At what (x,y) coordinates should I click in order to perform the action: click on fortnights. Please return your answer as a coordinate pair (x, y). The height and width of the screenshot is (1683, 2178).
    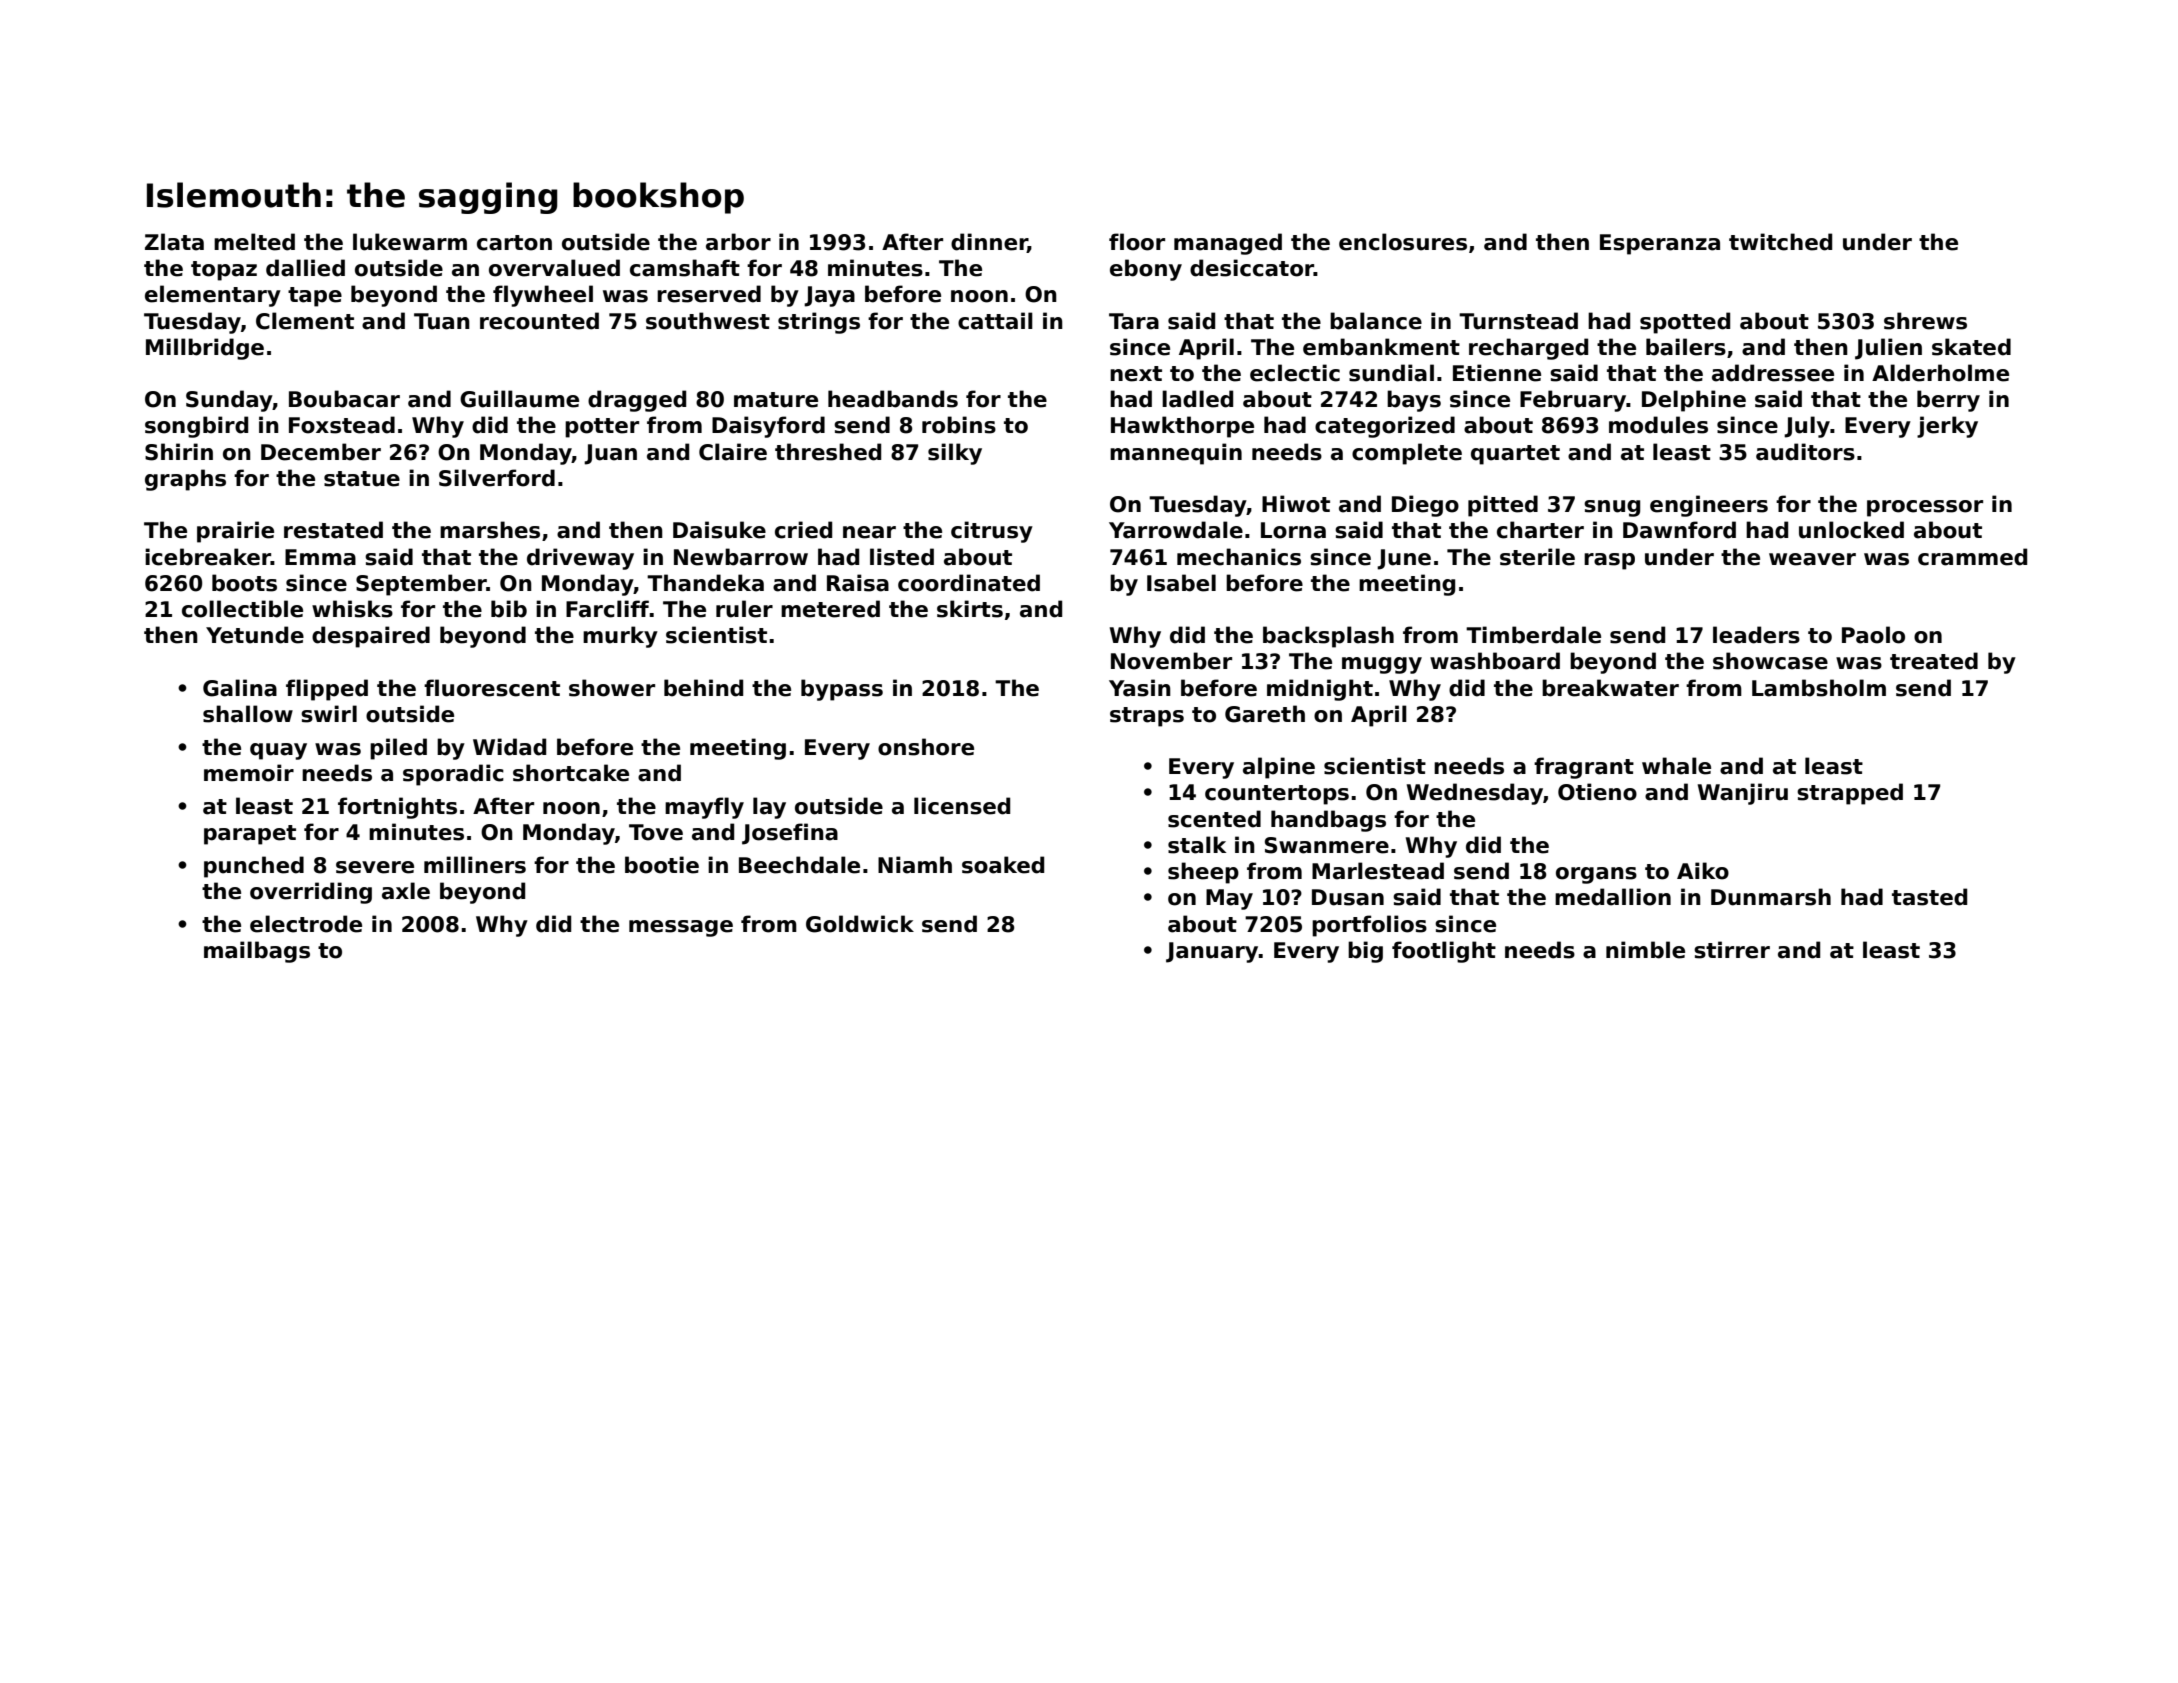
    Looking at the image, I should click on (397, 808).
